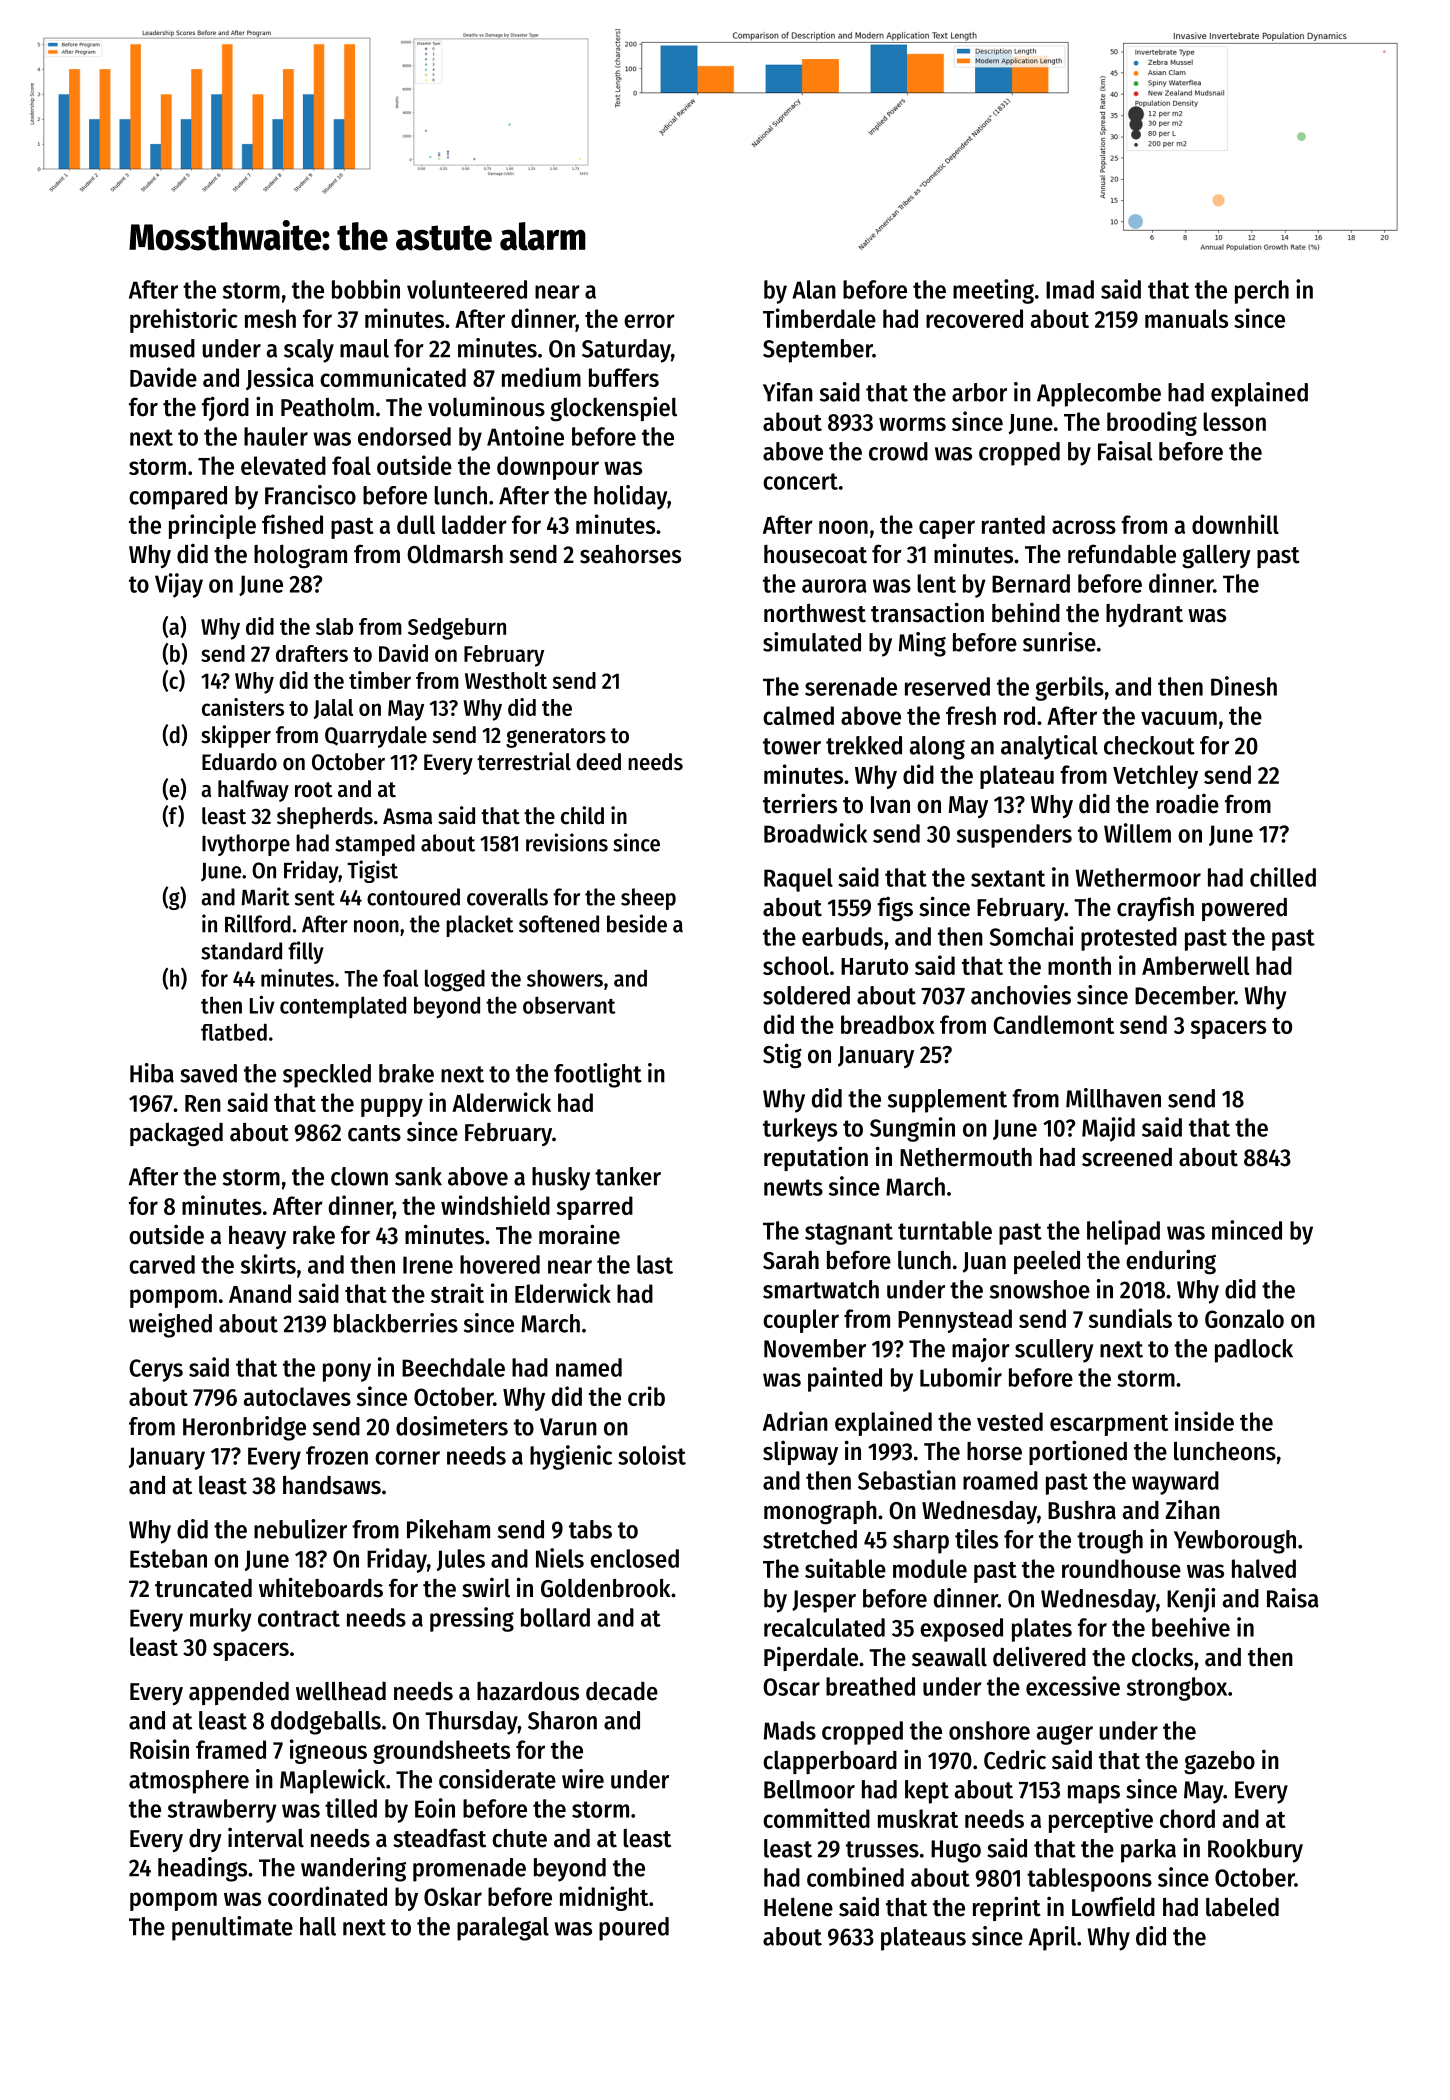  Describe the element at coordinates (353, 1869) in the screenshot. I see `wandering` at that location.
